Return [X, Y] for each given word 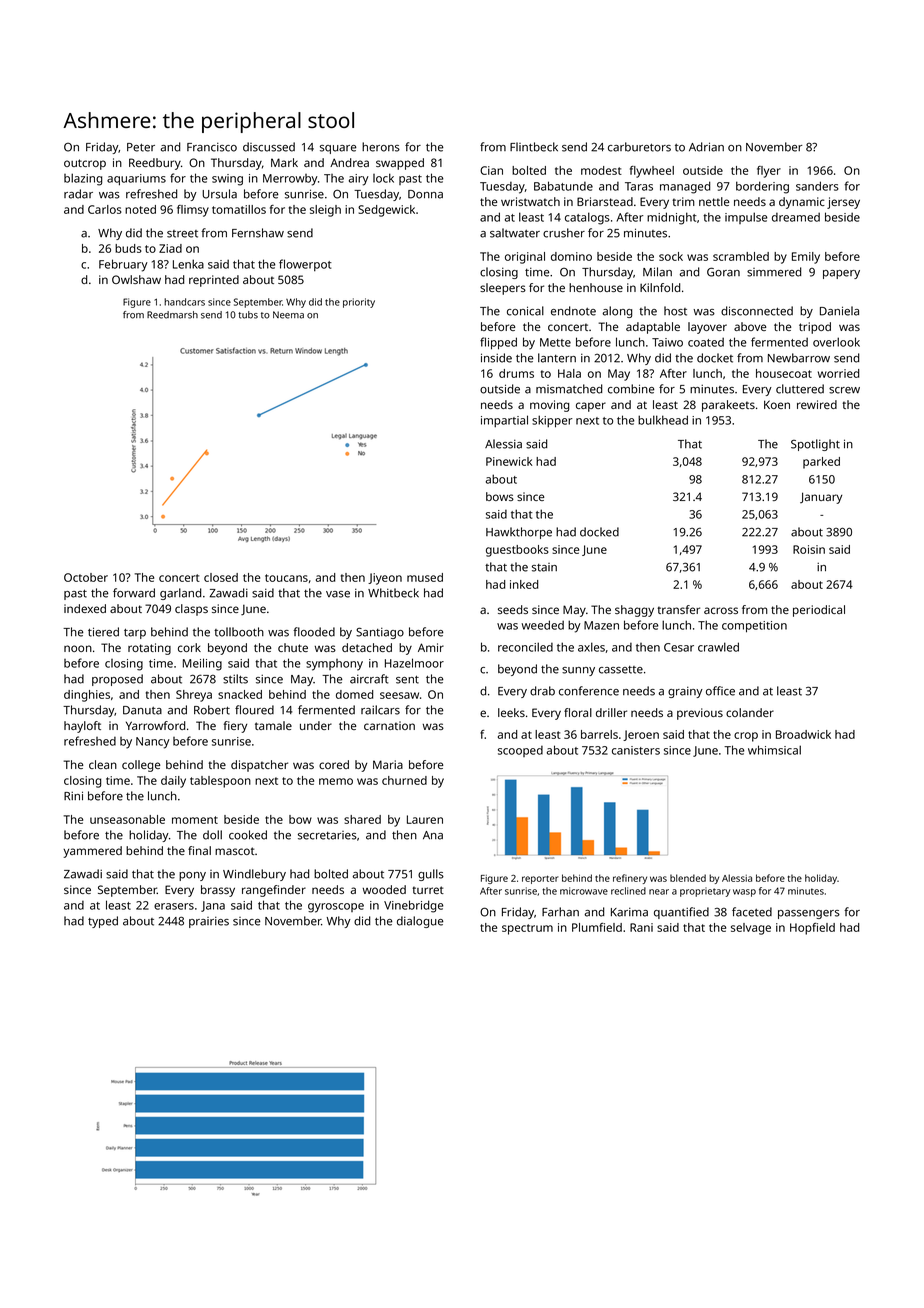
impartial [504, 421]
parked [821, 463]
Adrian [706, 147]
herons [381, 147]
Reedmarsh [172, 315]
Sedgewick [386, 211]
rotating [149, 649]
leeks [511, 712]
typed [103, 922]
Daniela [839, 311]
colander [750, 712]
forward [134, 593]
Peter [141, 147]
